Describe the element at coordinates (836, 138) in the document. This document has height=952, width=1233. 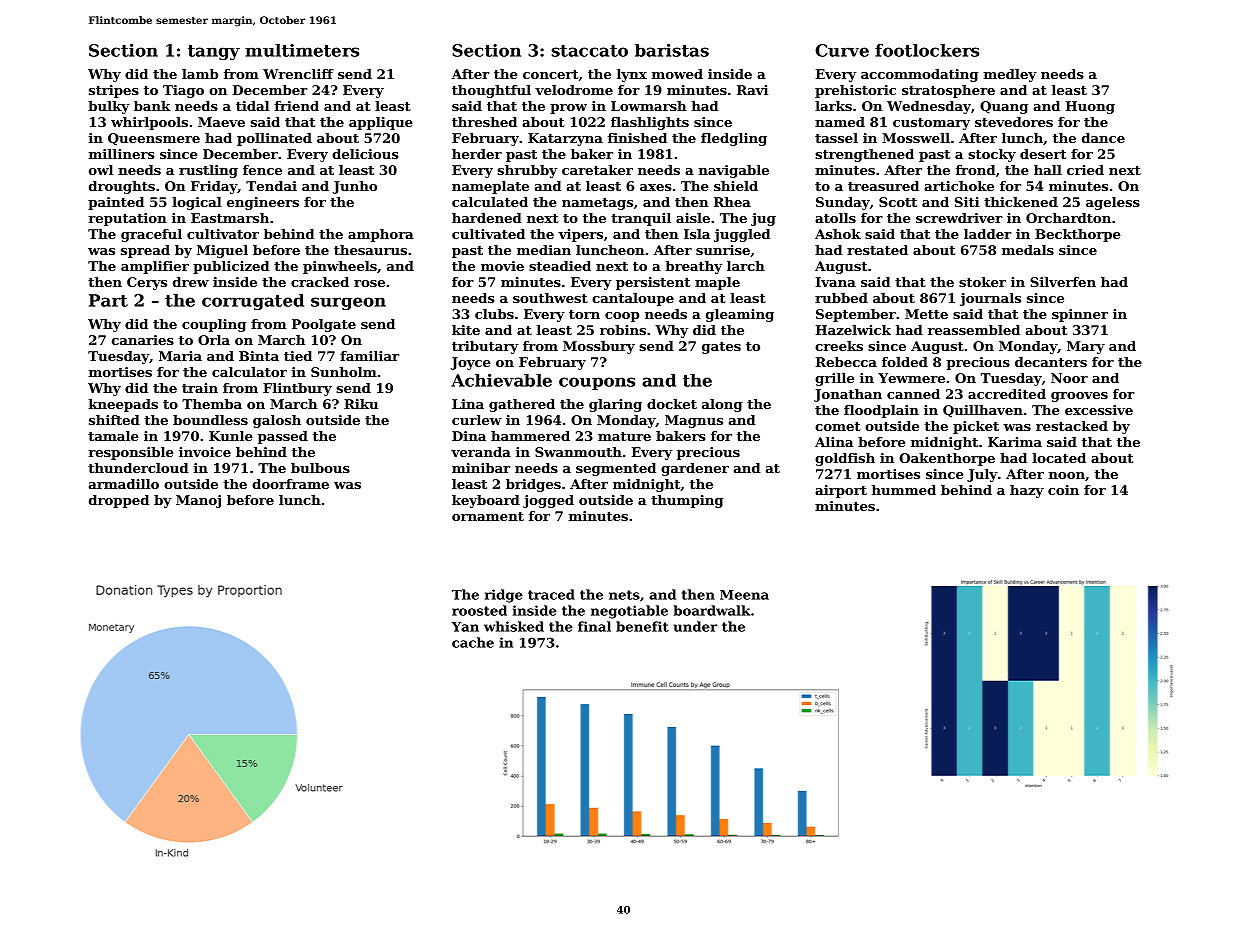
I see `tassel` at that location.
